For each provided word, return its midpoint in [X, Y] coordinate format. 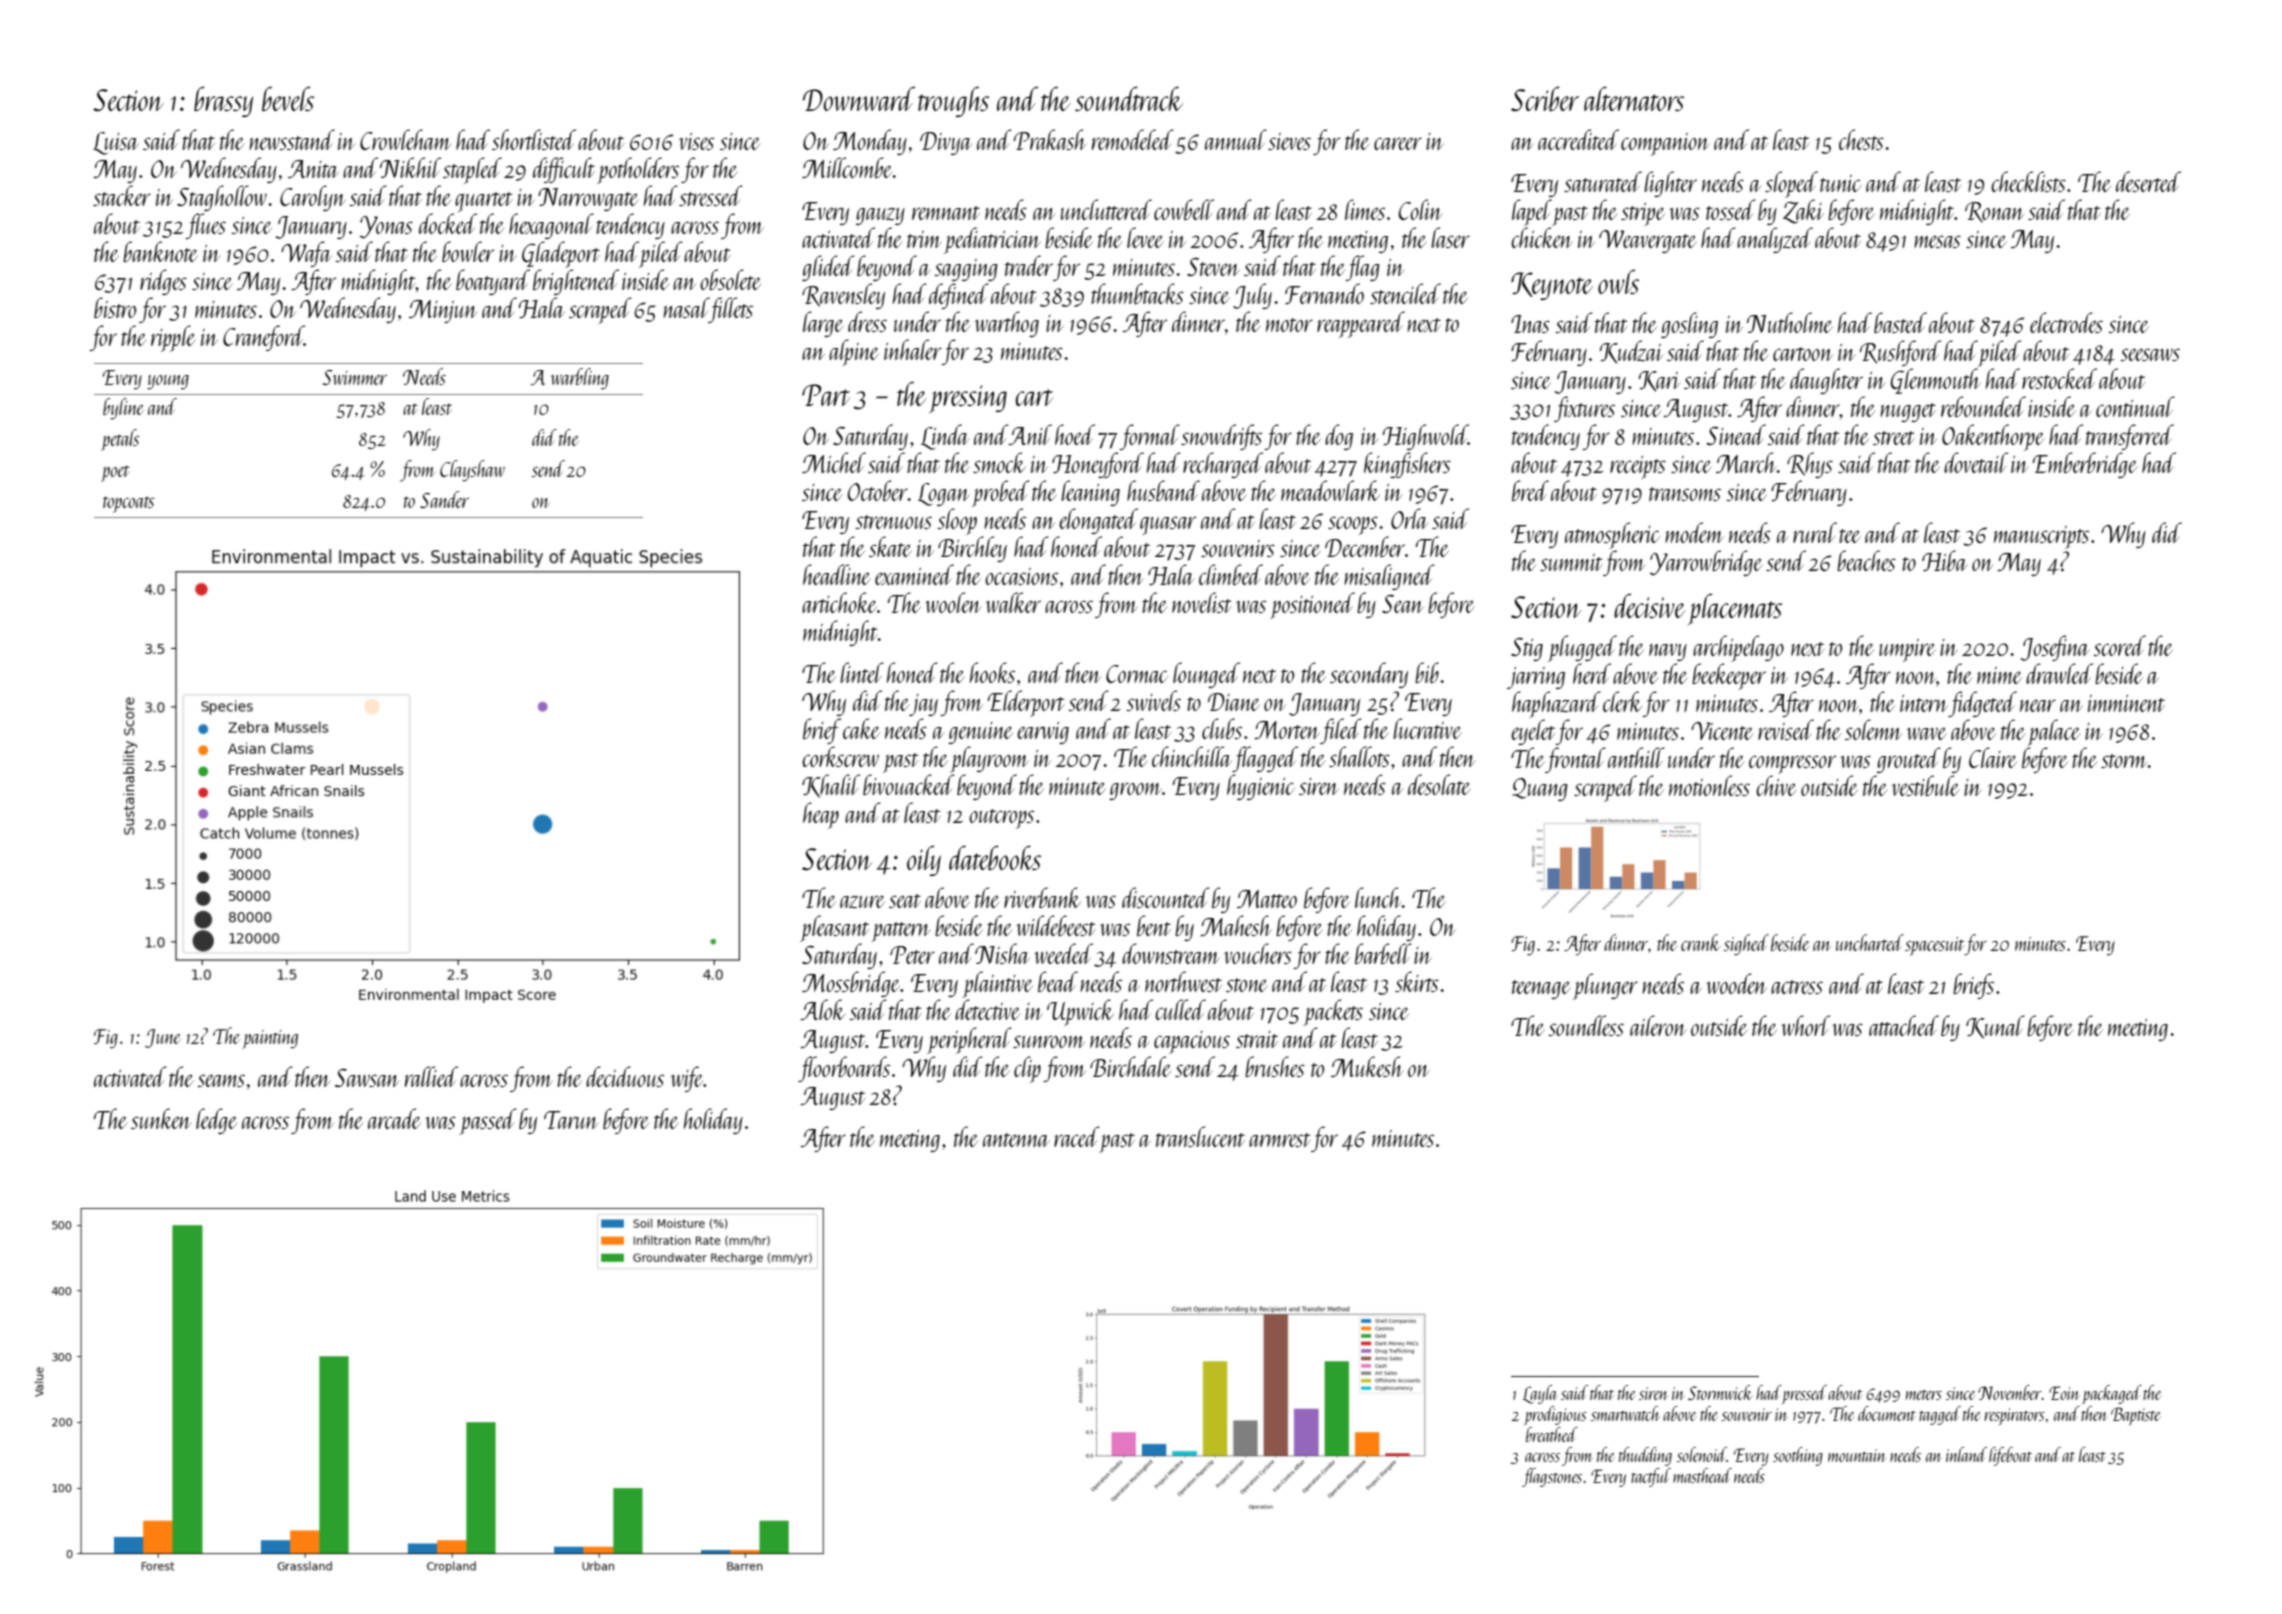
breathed [1552, 1434]
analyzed [1775, 240]
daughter [1826, 381]
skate [890, 546]
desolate [1439, 784]
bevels [288, 98]
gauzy [880, 216]
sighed [1746, 944]
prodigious [1555, 1415]
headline [837, 574]
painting [270, 1039]
